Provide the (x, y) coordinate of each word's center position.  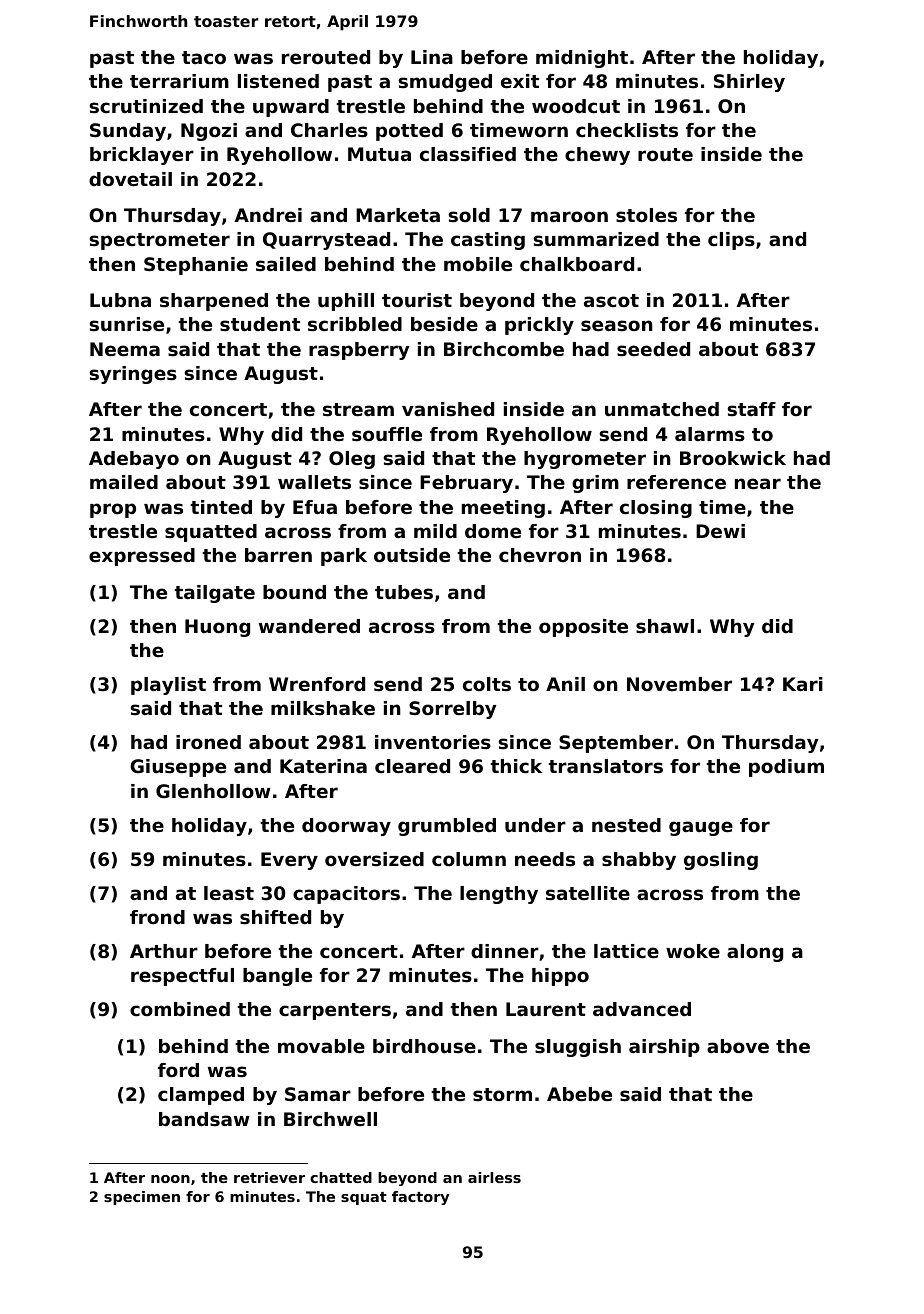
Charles (329, 130)
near (758, 483)
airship (664, 1048)
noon (170, 1179)
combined (180, 1009)
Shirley (749, 83)
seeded (653, 349)
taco (204, 57)
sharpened (214, 302)
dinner (505, 951)
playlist (168, 686)
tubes (404, 592)
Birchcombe (504, 349)
